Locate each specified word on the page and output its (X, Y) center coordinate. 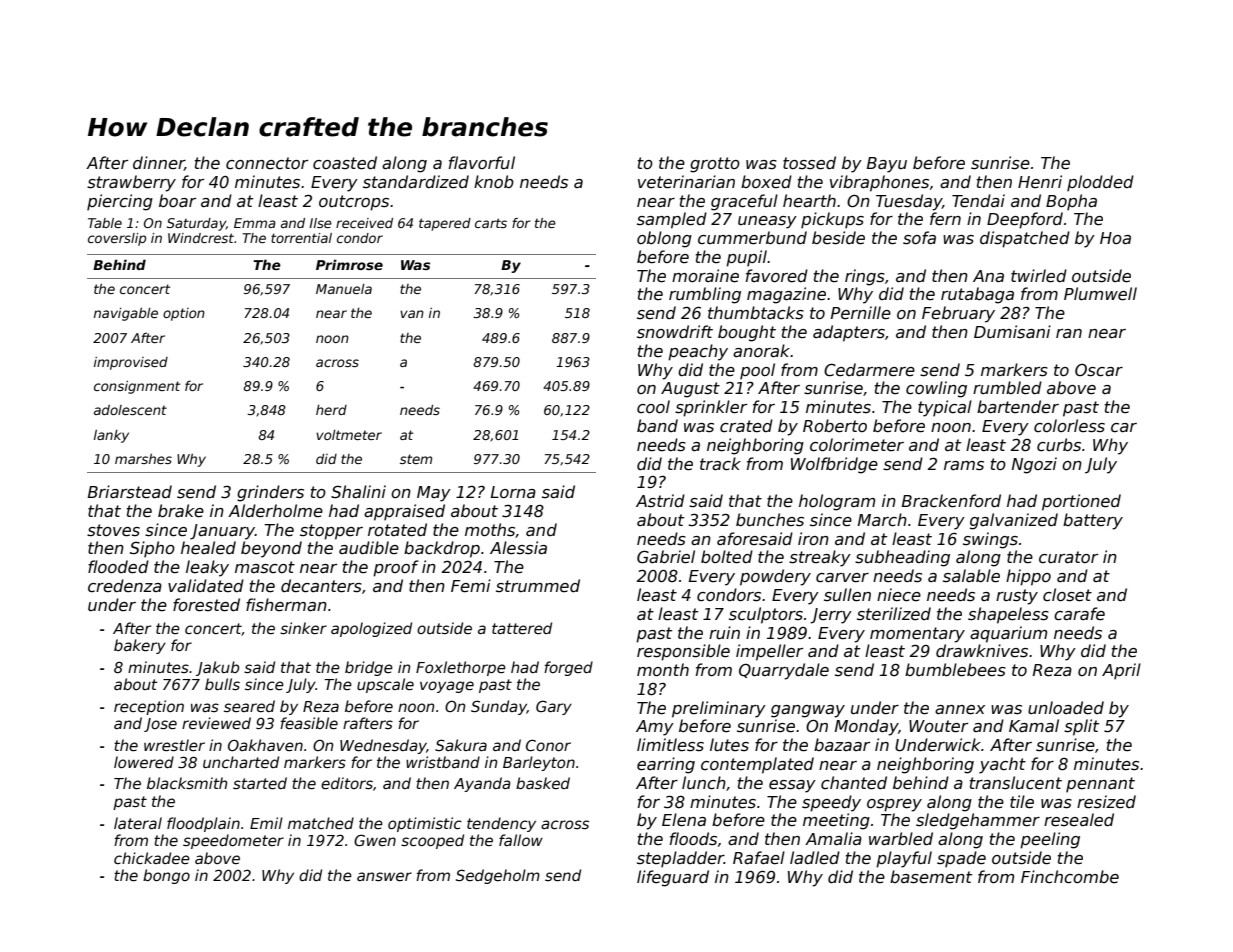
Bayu (887, 165)
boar (177, 200)
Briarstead (130, 492)
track (720, 464)
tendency (501, 824)
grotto (715, 165)
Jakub (217, 668)
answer (384, 876)
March (882, 520)
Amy (655, 728)
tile (1022, 802)
